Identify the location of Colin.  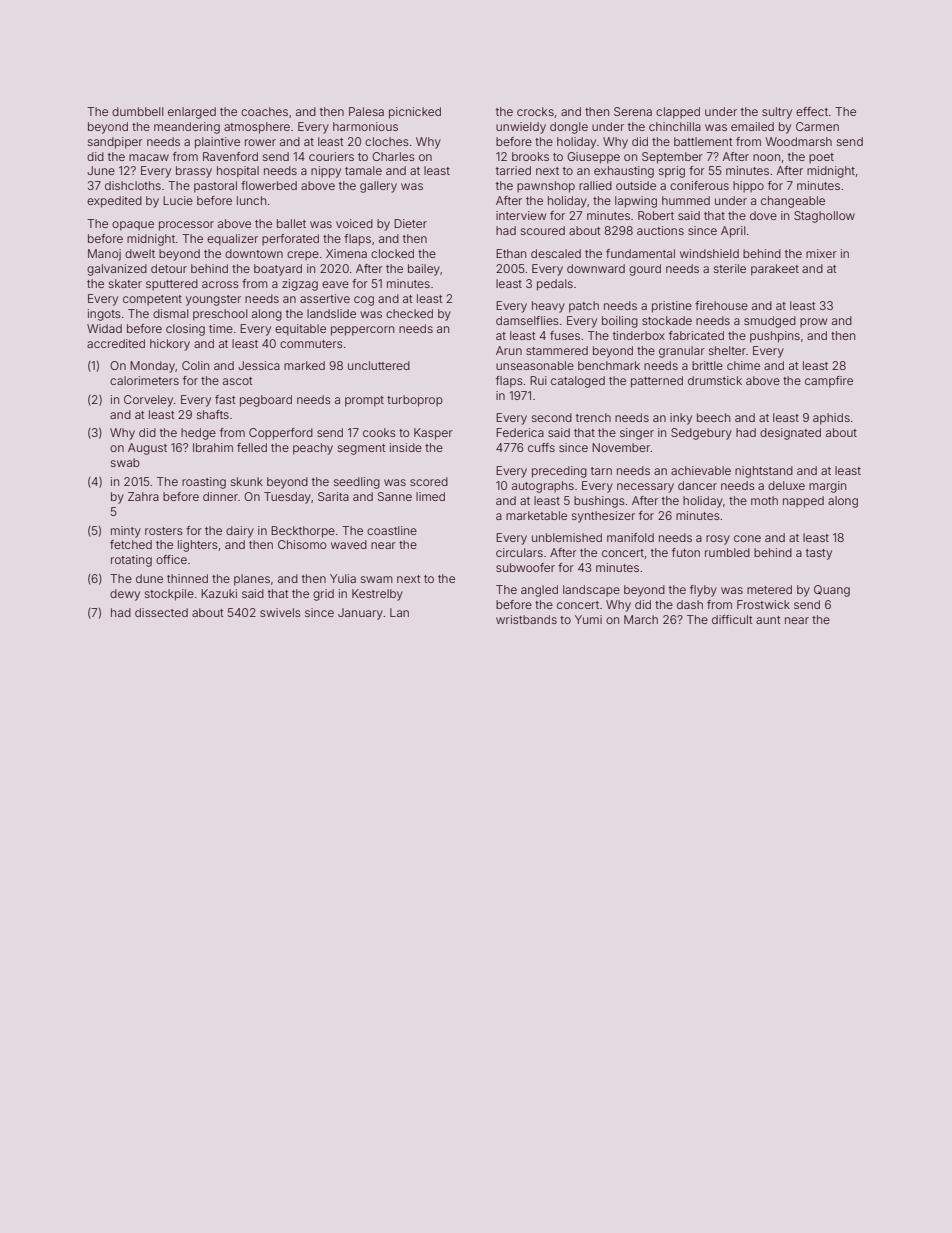
(195, 365).
